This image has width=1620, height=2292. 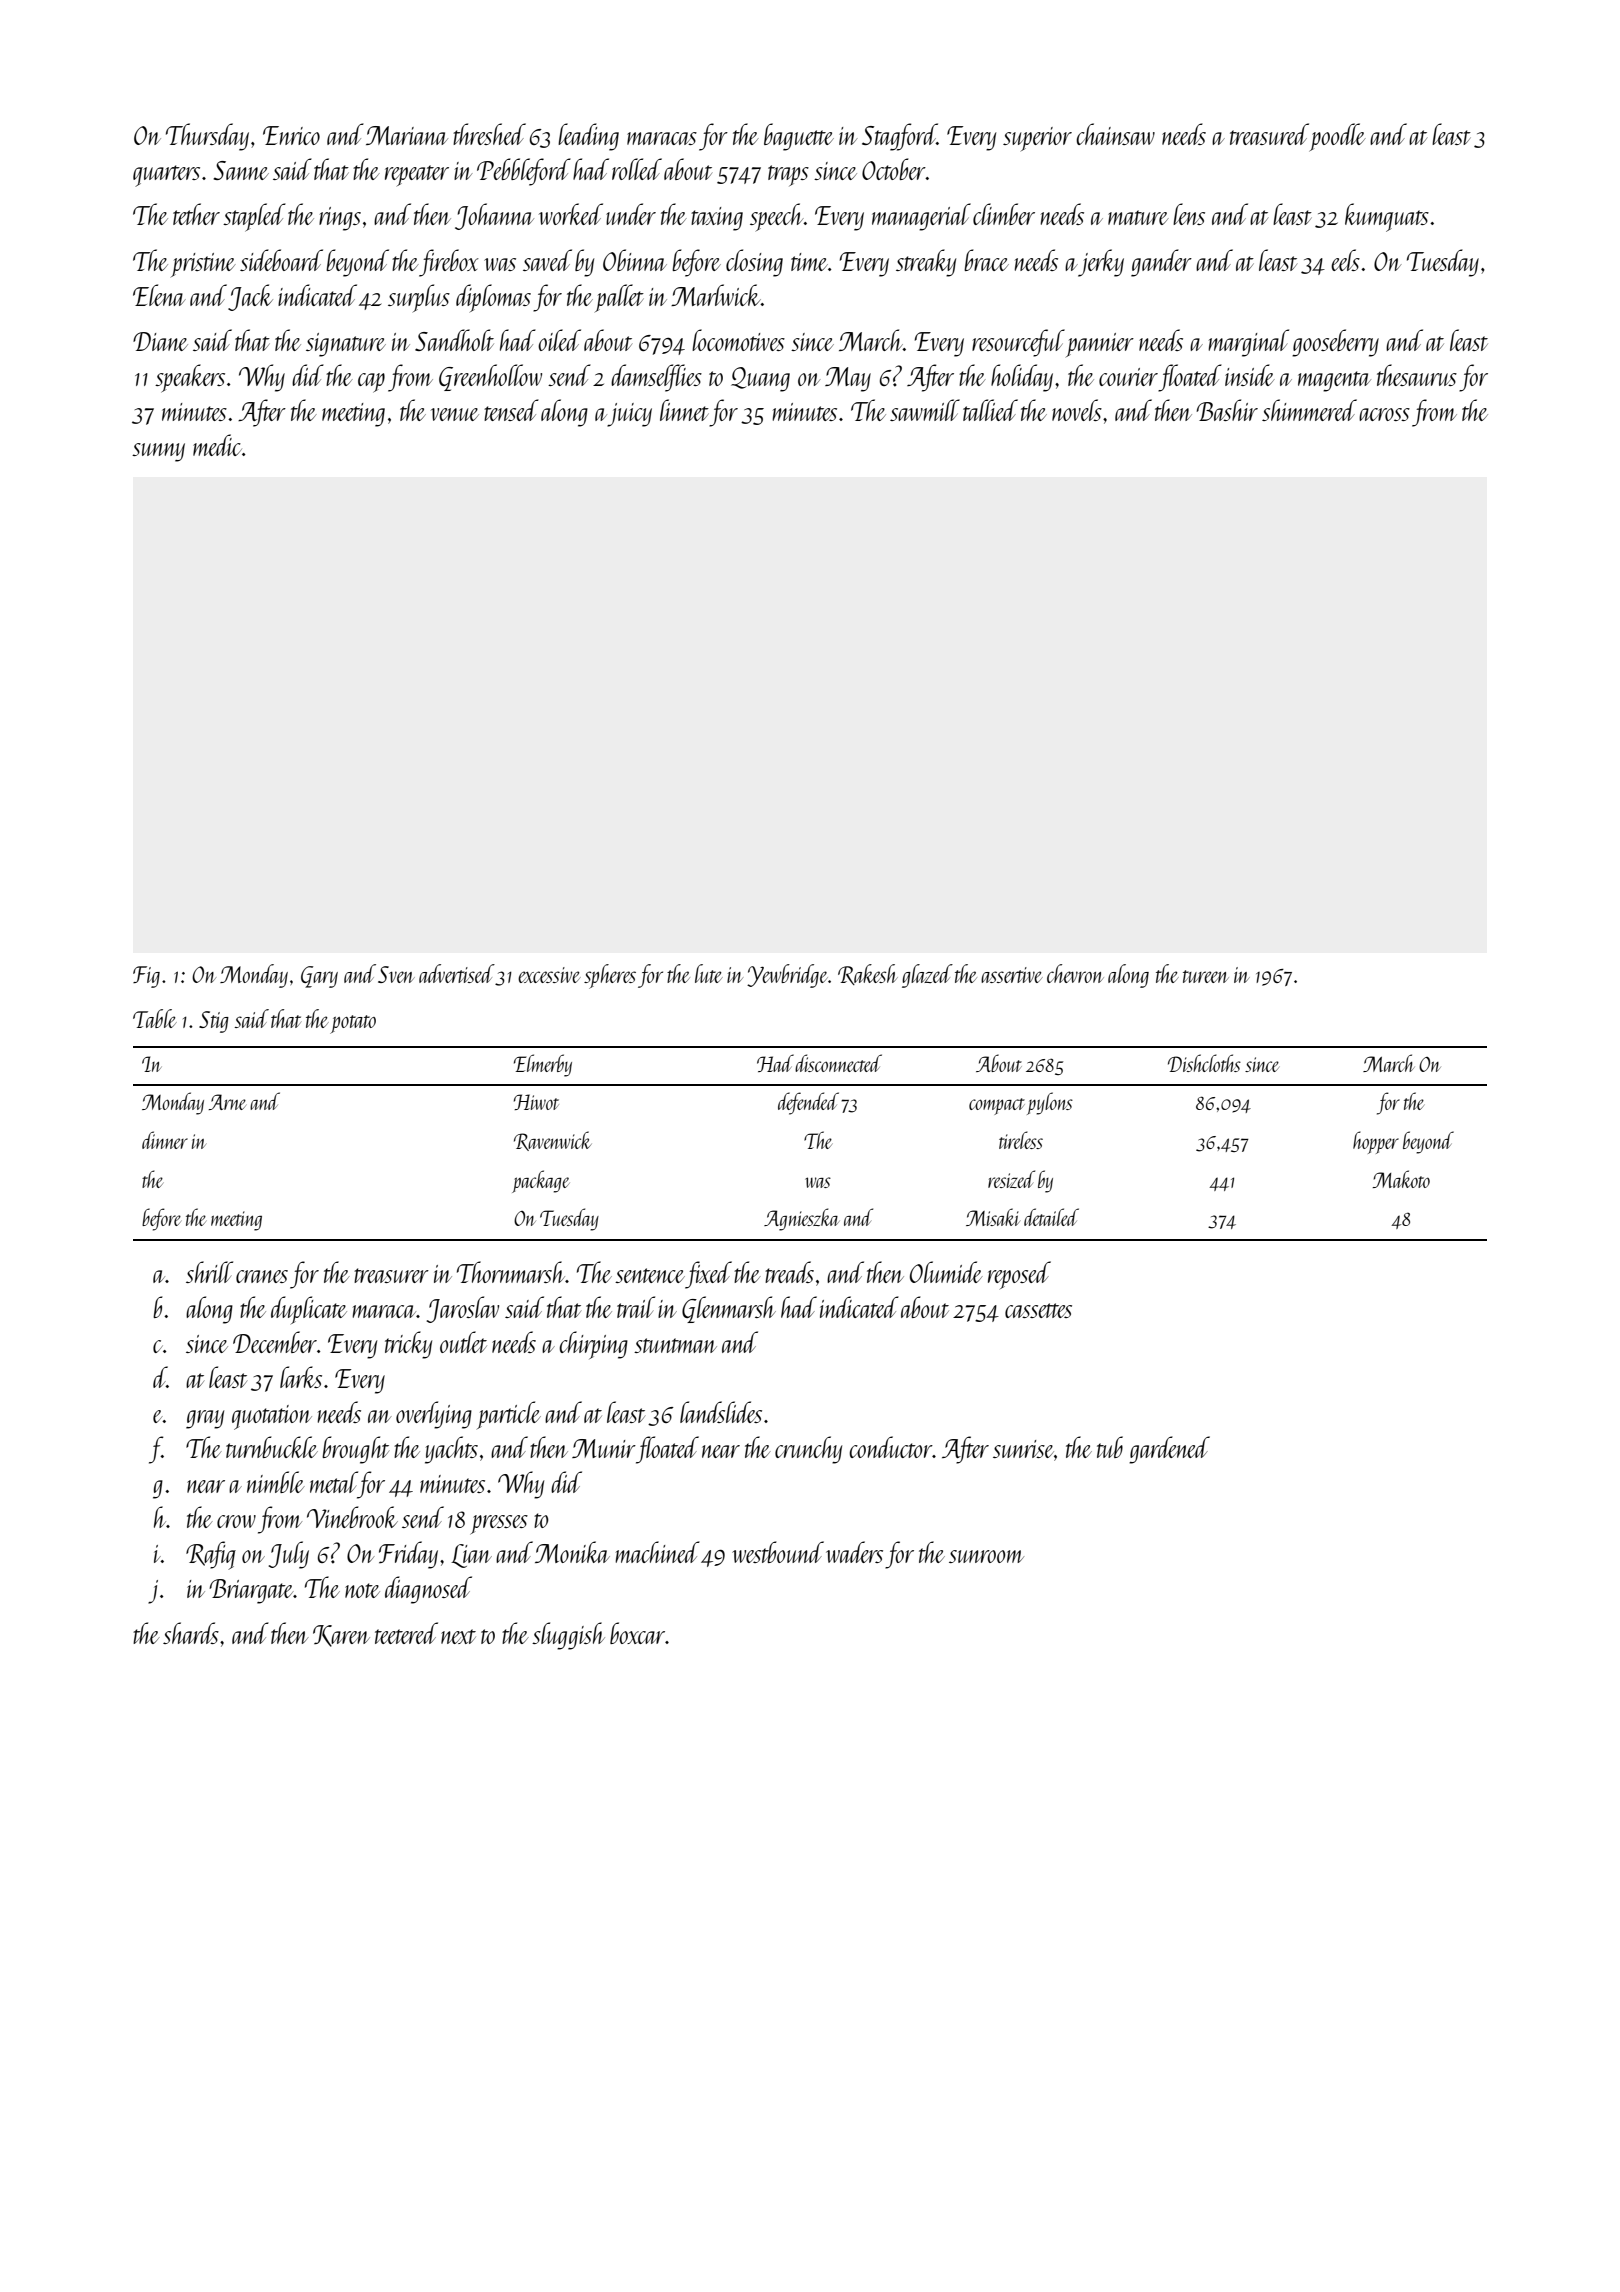 What do you see at coordinates (457, 973) in the image?
I see `advertised` at bounding box center [457, 973].
